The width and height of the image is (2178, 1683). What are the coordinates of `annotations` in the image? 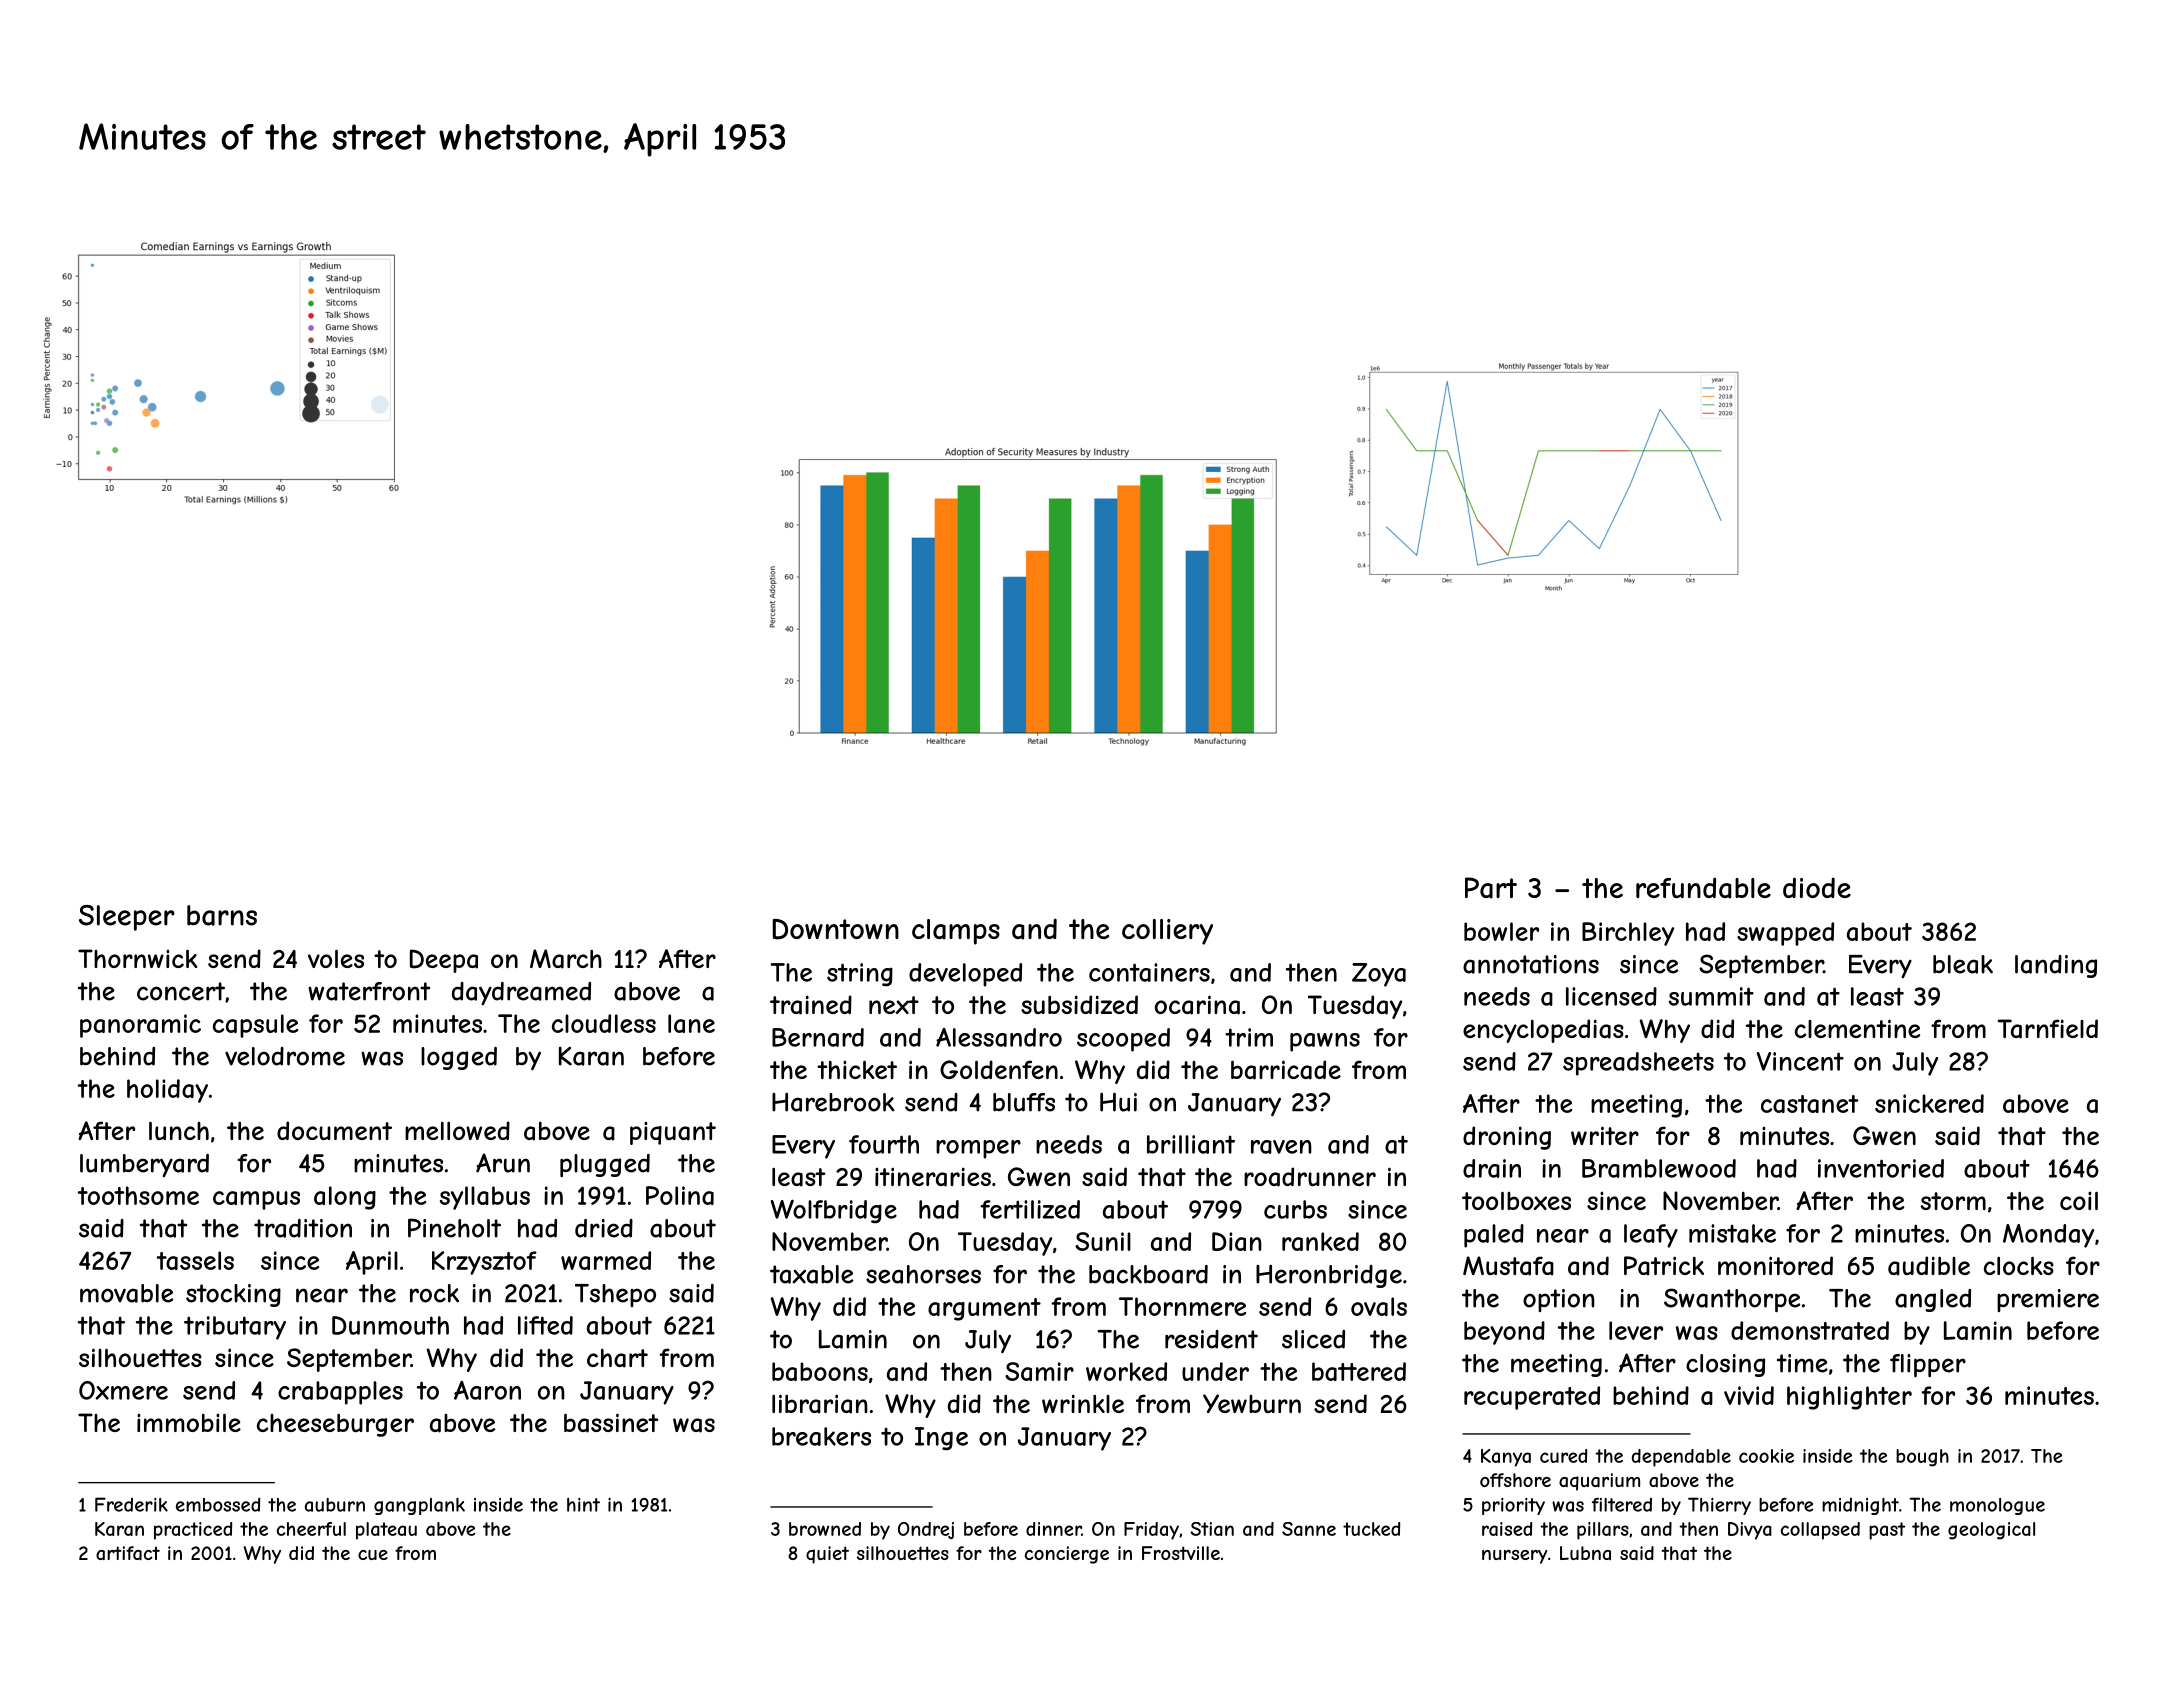 It's located at (1531, 964).
